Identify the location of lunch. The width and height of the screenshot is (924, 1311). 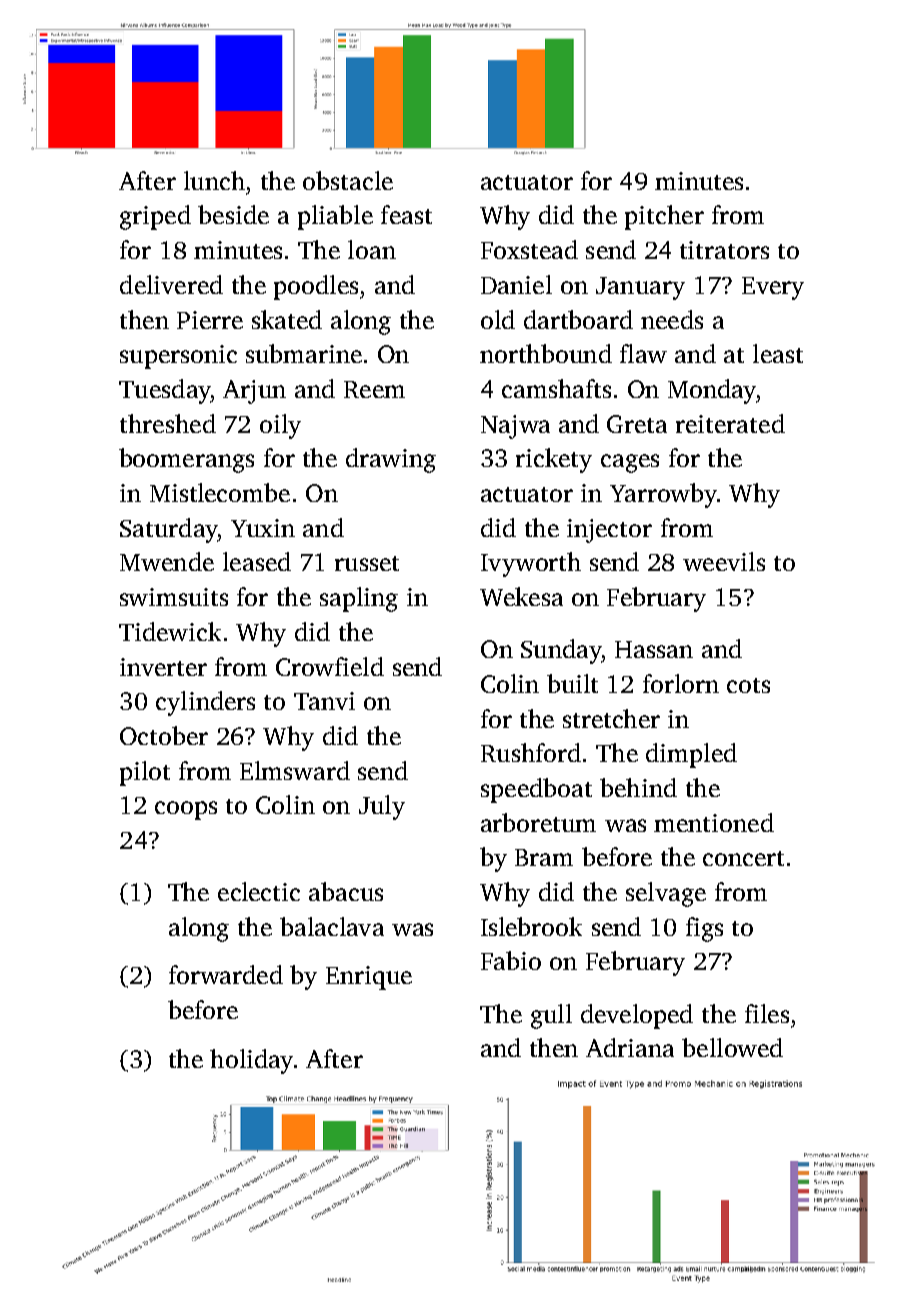
(214, 180).
